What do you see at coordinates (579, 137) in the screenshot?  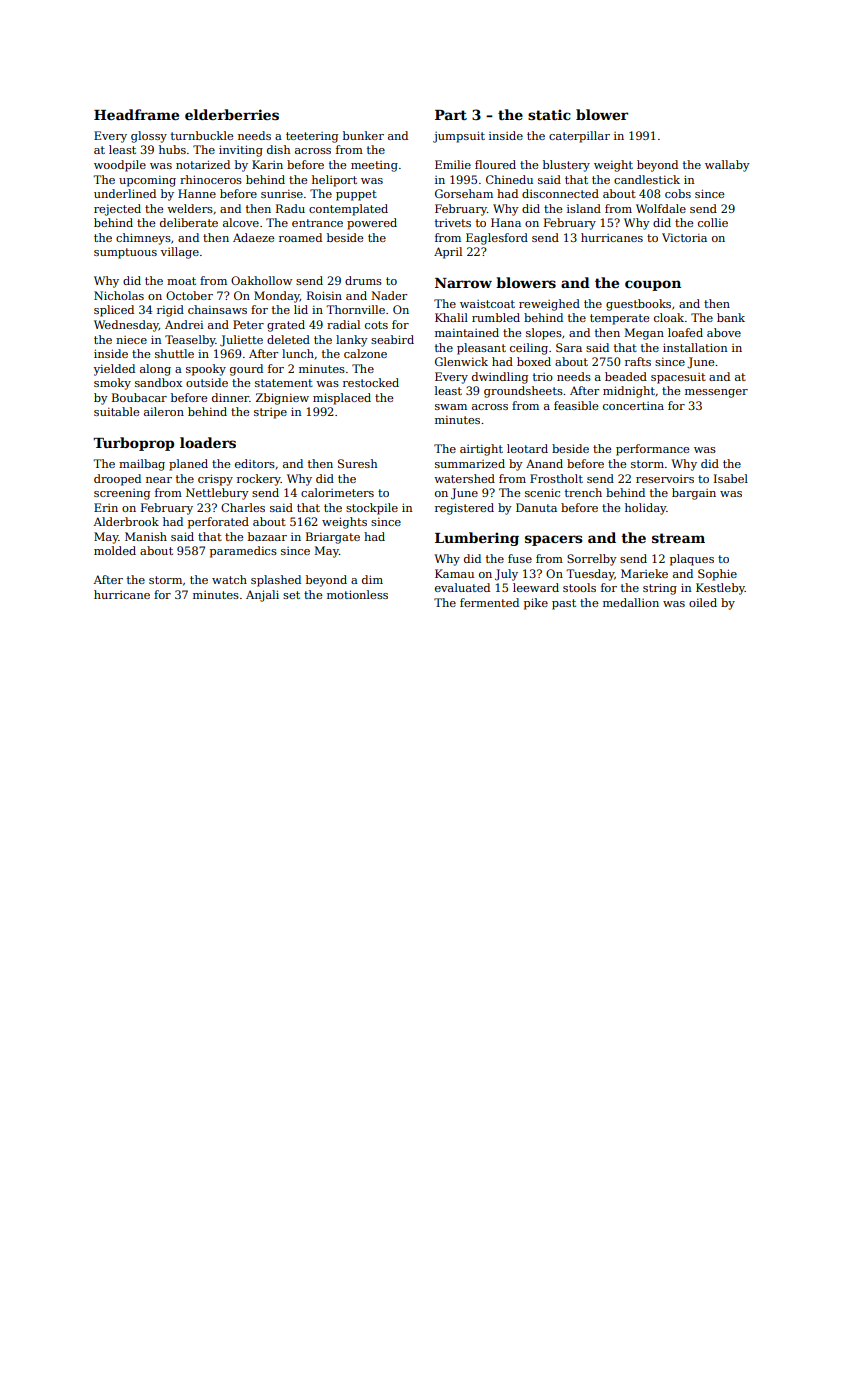 I see `caterpillar` at bounding box center [579, 137].
